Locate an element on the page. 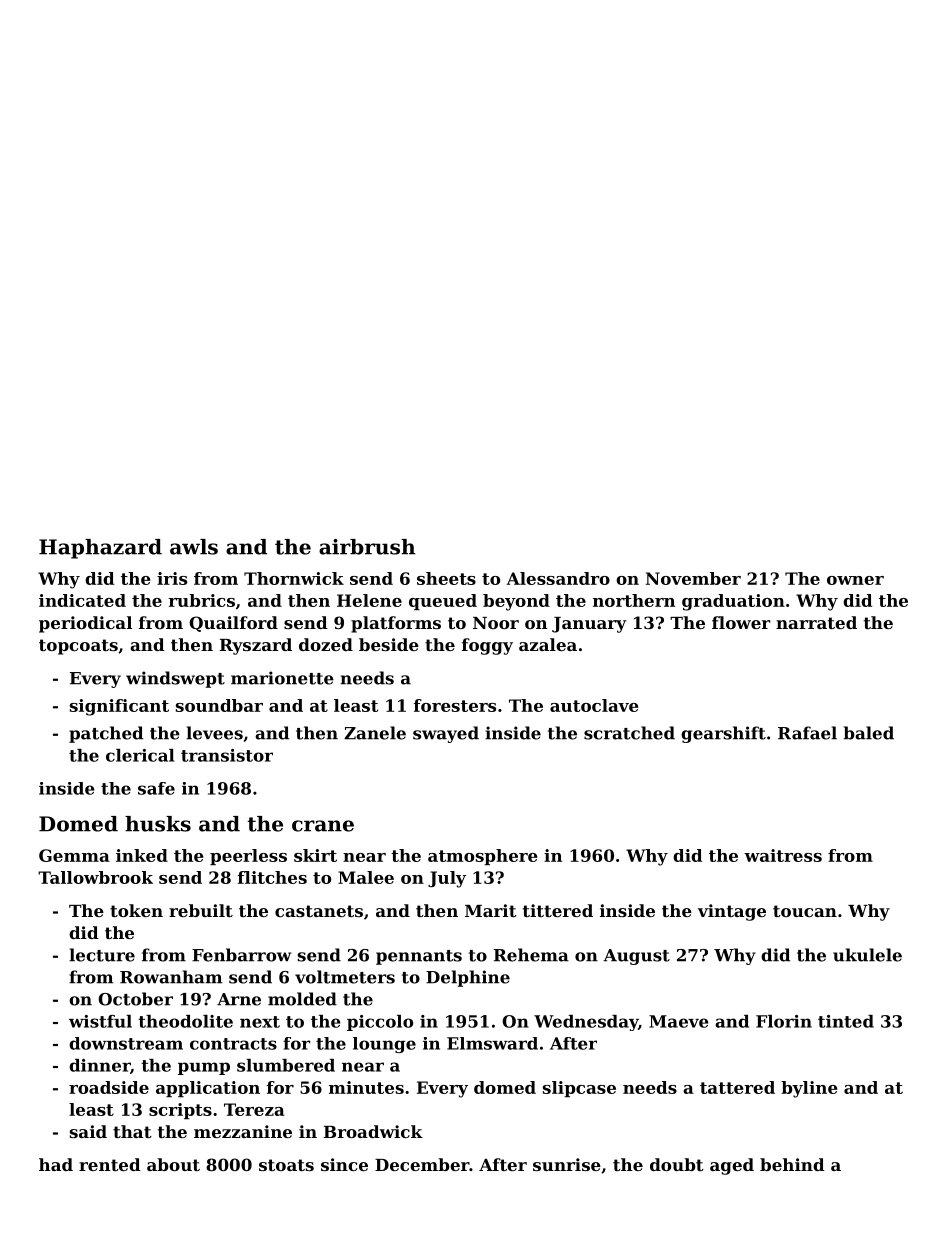 Image resolution: width=952 pixels, height=1233 pixels. airbrush is located at coordinates (367, 547).
